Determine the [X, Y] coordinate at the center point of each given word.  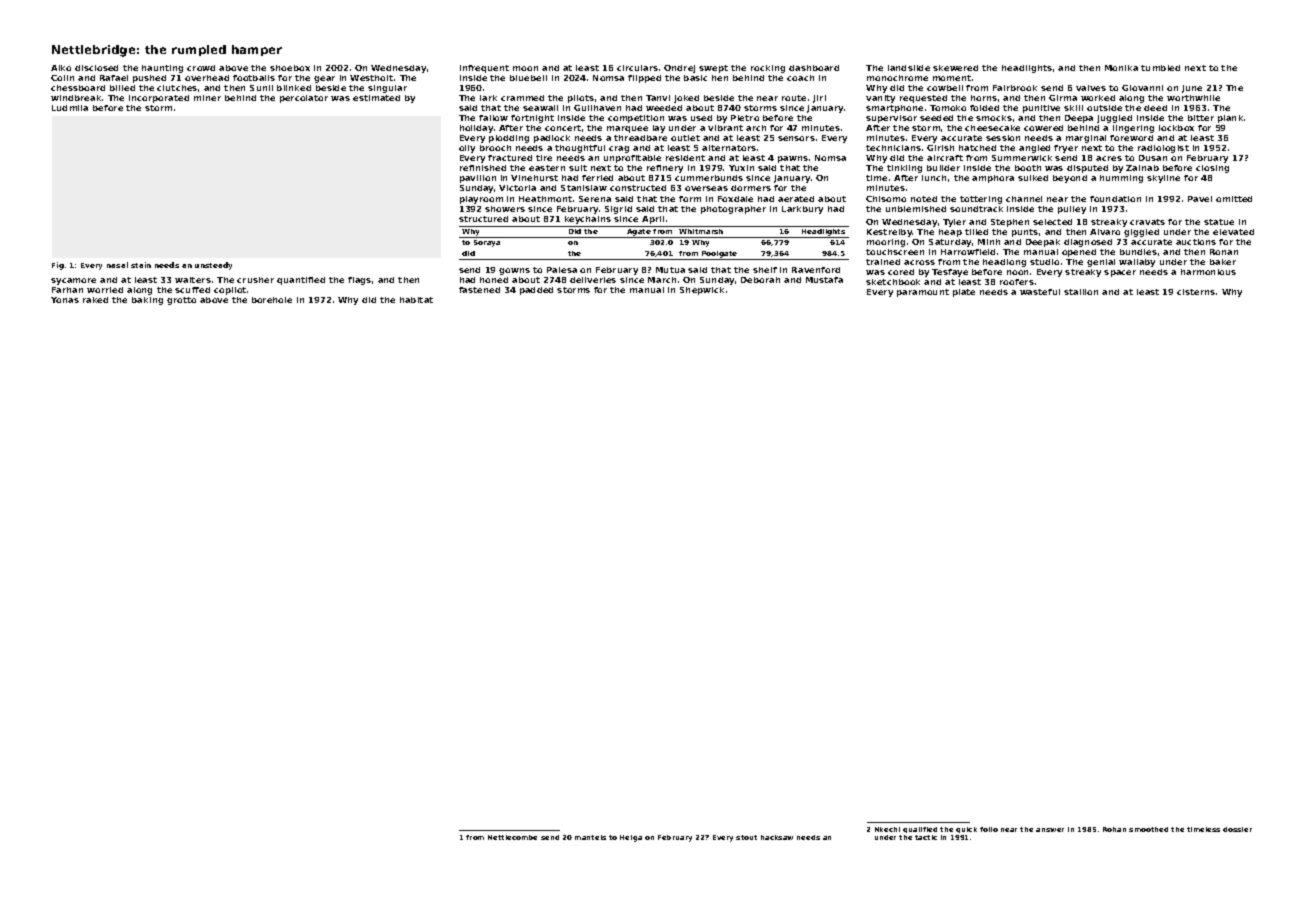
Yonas [65, 300]
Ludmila [70, 108]
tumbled [1160, 68]
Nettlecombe [512, 837]
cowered [1043, 128]
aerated [796, 199]
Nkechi [887, 829]
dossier [1237, 829]
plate [964, 293]
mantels [590, 837]
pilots [581, 99]
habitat [416, 300]
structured [483, 219]
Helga [631, 838]
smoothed [1148, 829]
